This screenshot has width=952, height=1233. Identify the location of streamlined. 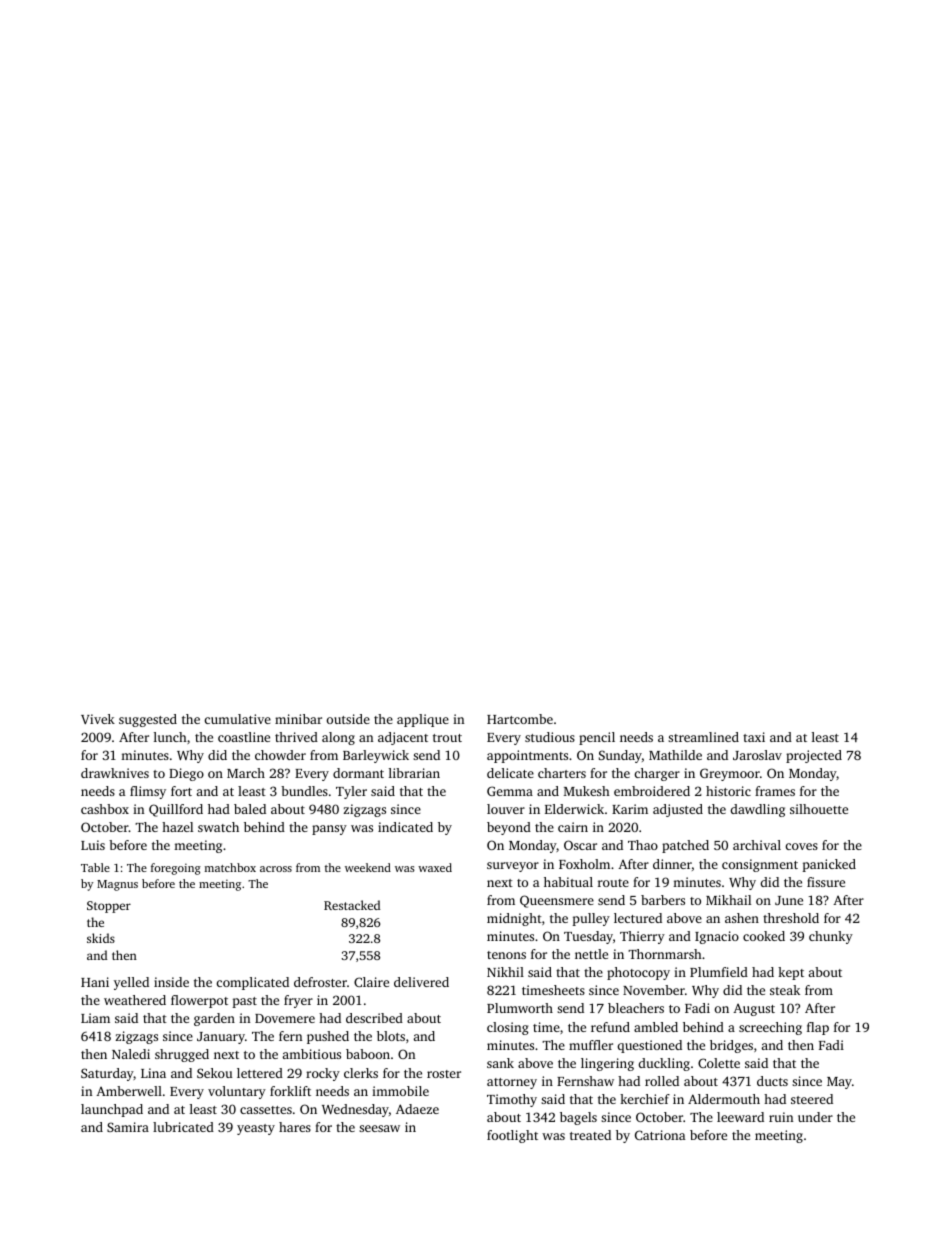
(703, 737).
